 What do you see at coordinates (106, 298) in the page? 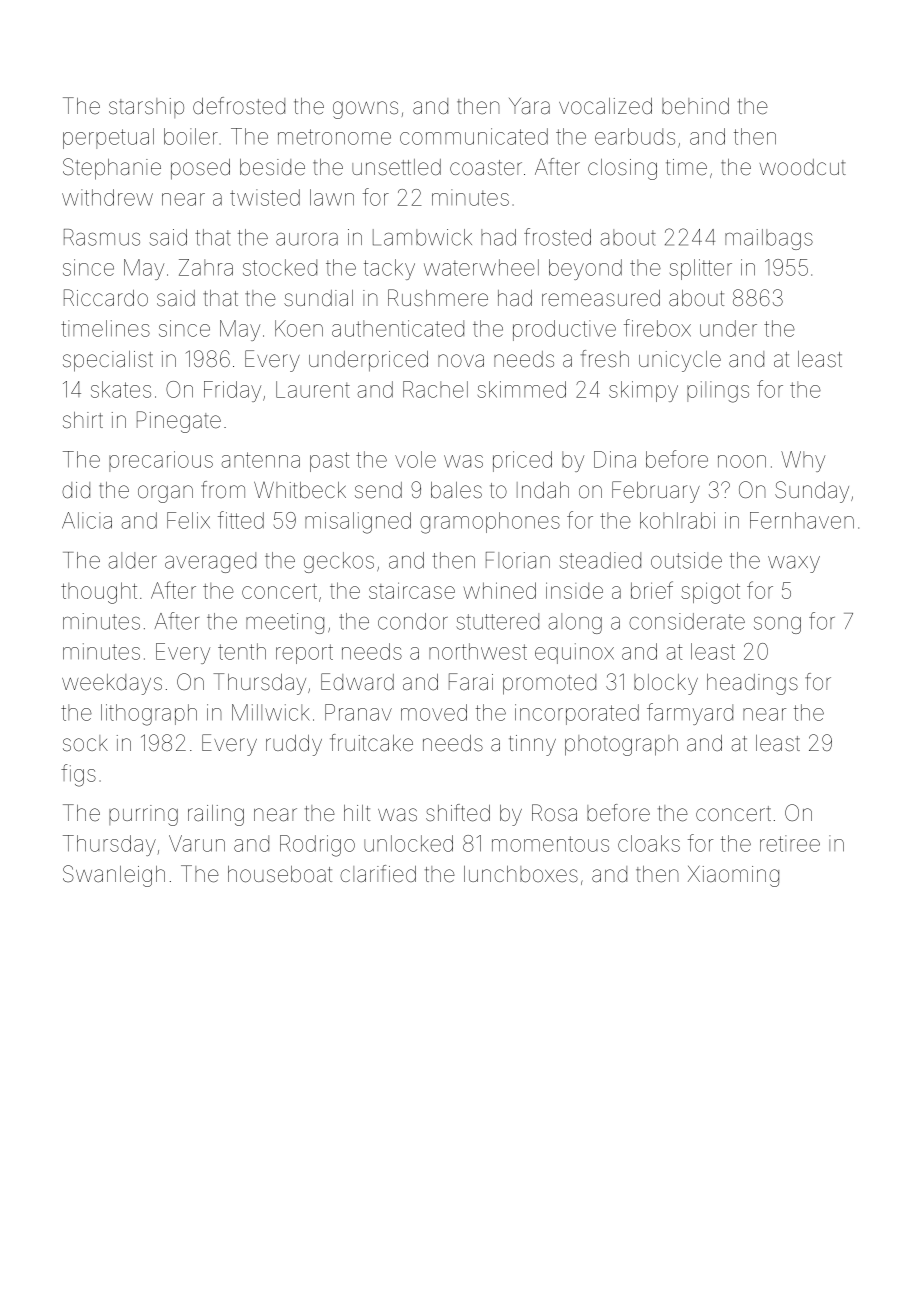
I see `Riccardo` at bounding box center [106, 298].
